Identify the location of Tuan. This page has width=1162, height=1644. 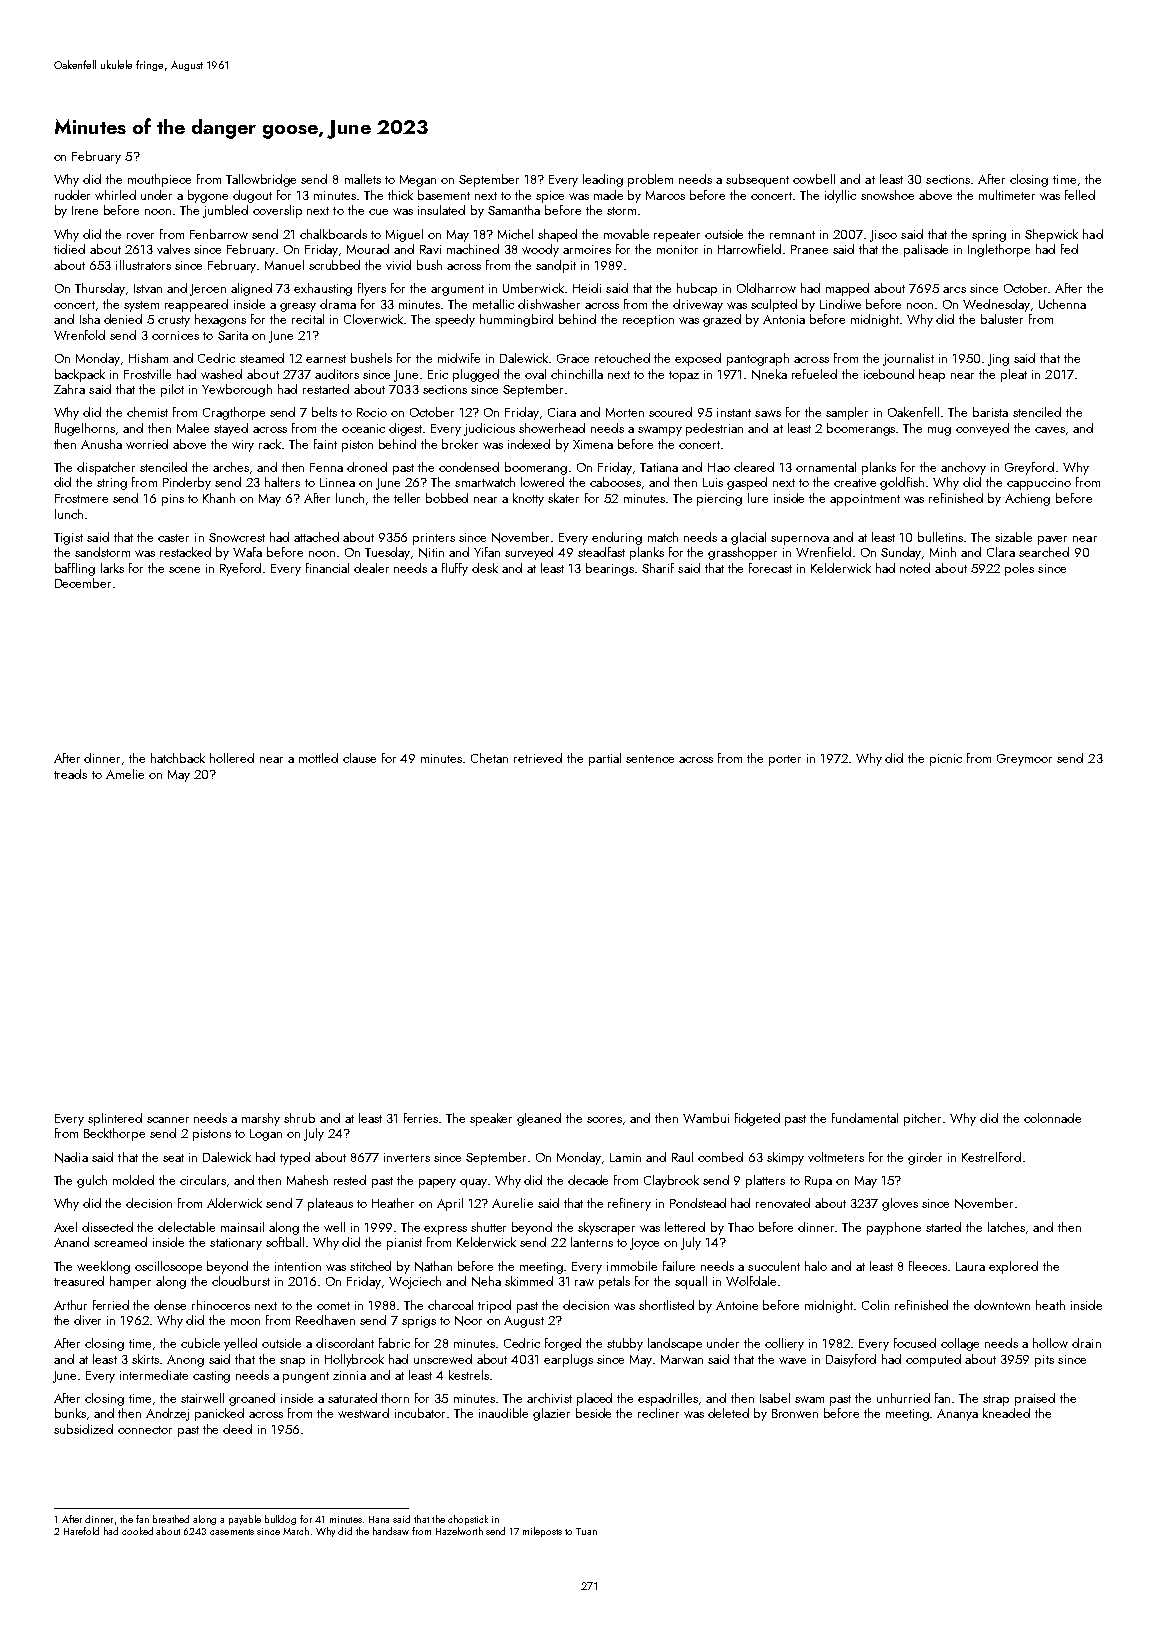
(586, 1531).
